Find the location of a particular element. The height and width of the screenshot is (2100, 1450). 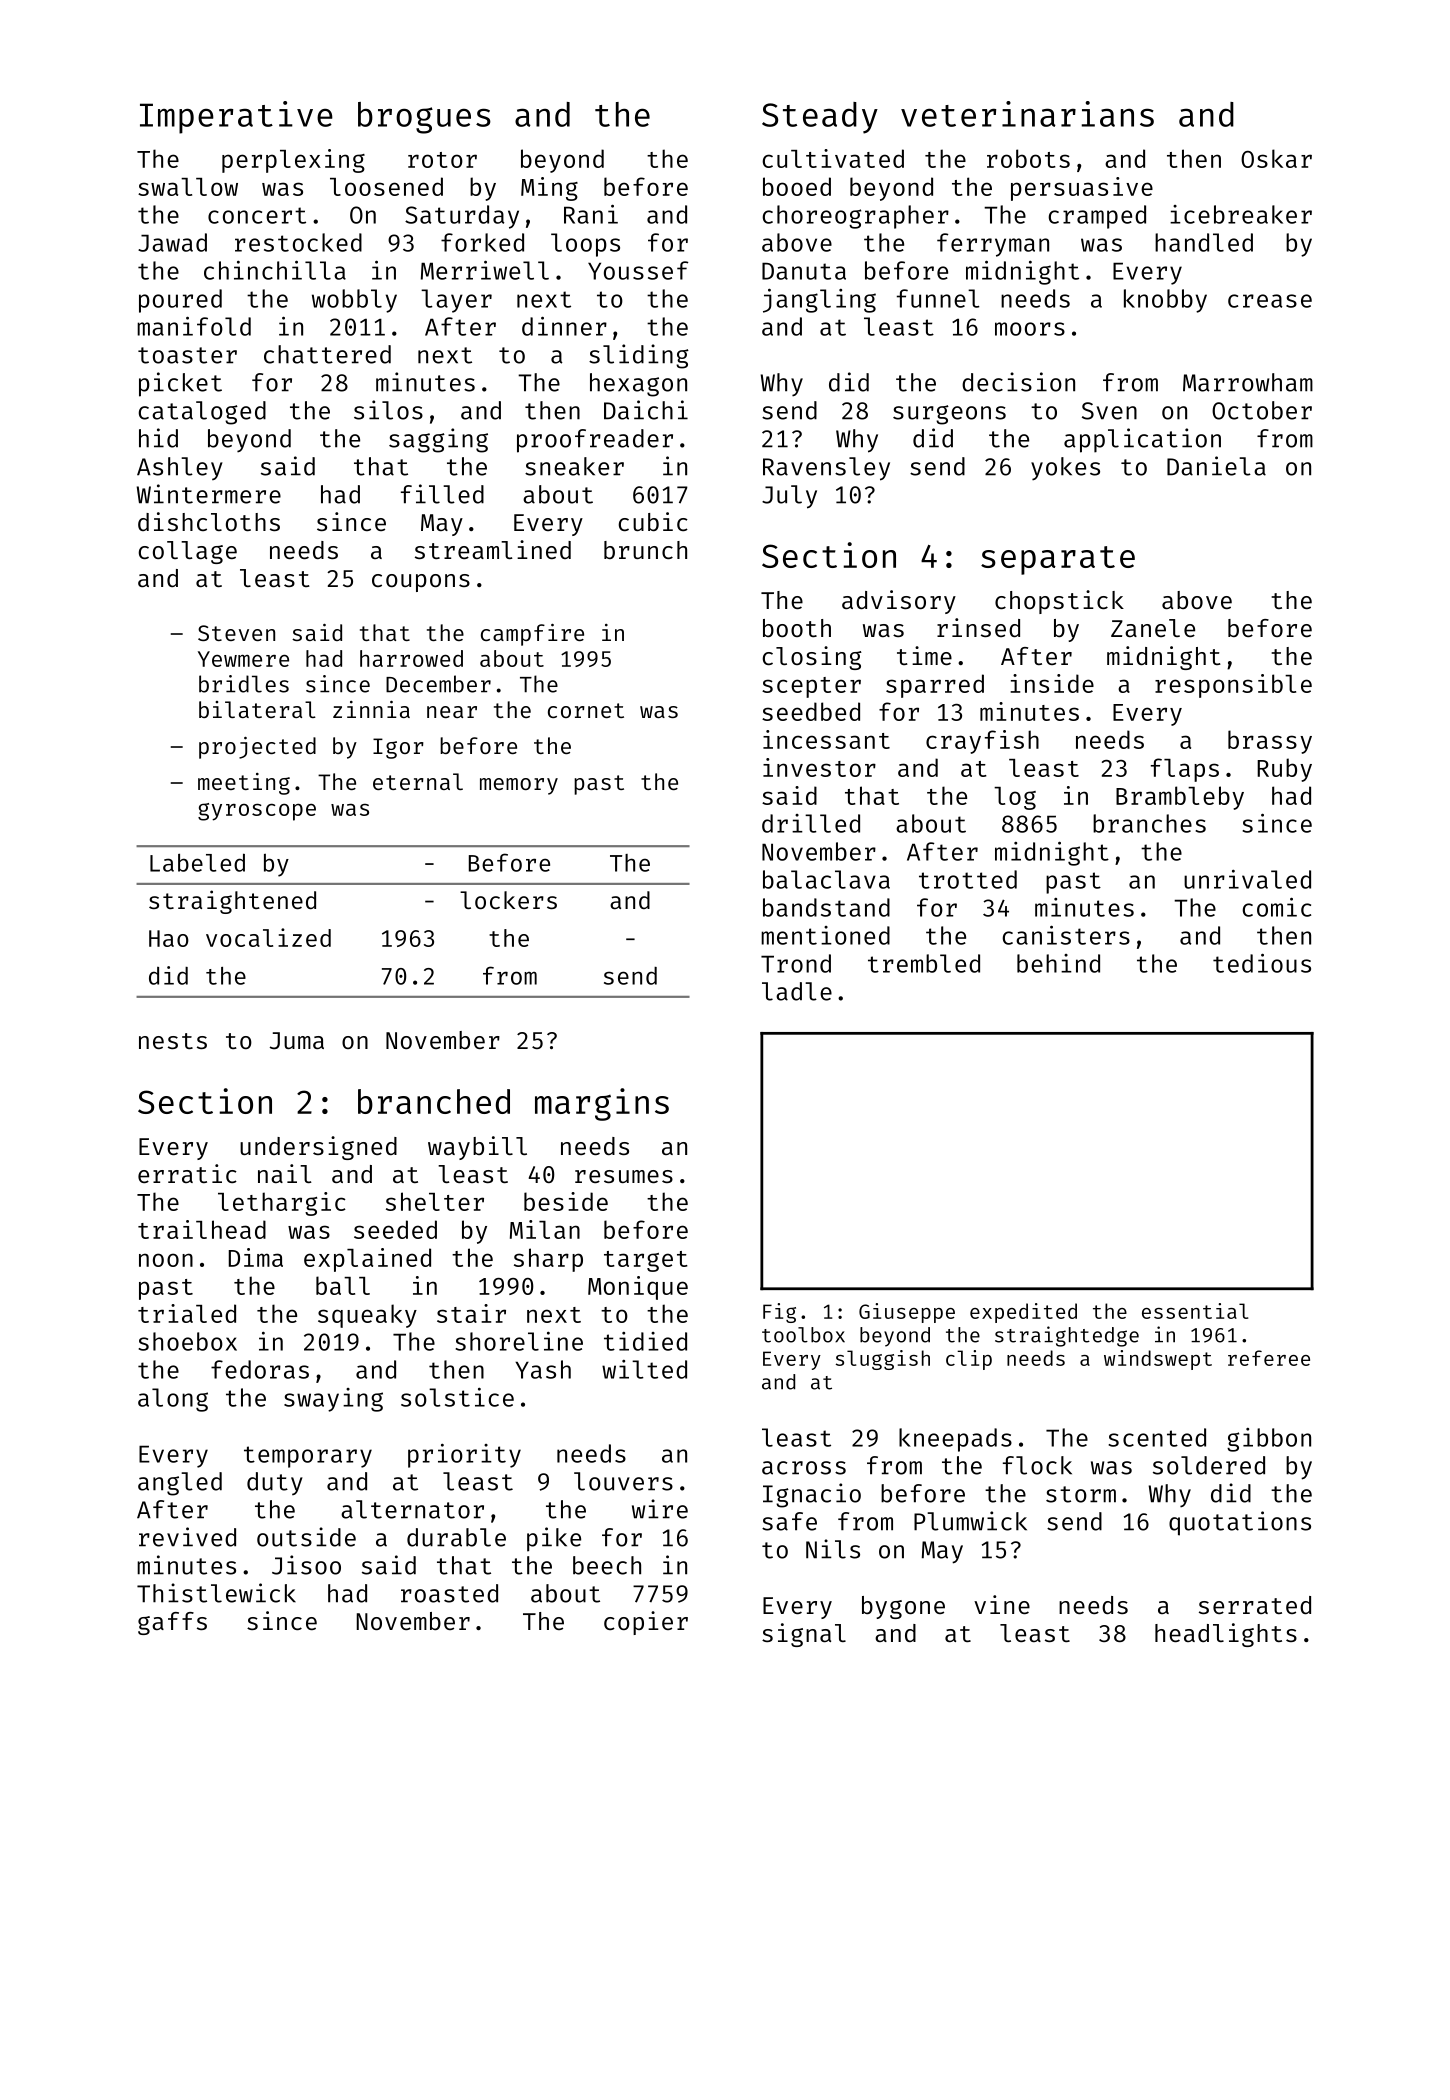

Jawad is located at coordinates (172, 242).
